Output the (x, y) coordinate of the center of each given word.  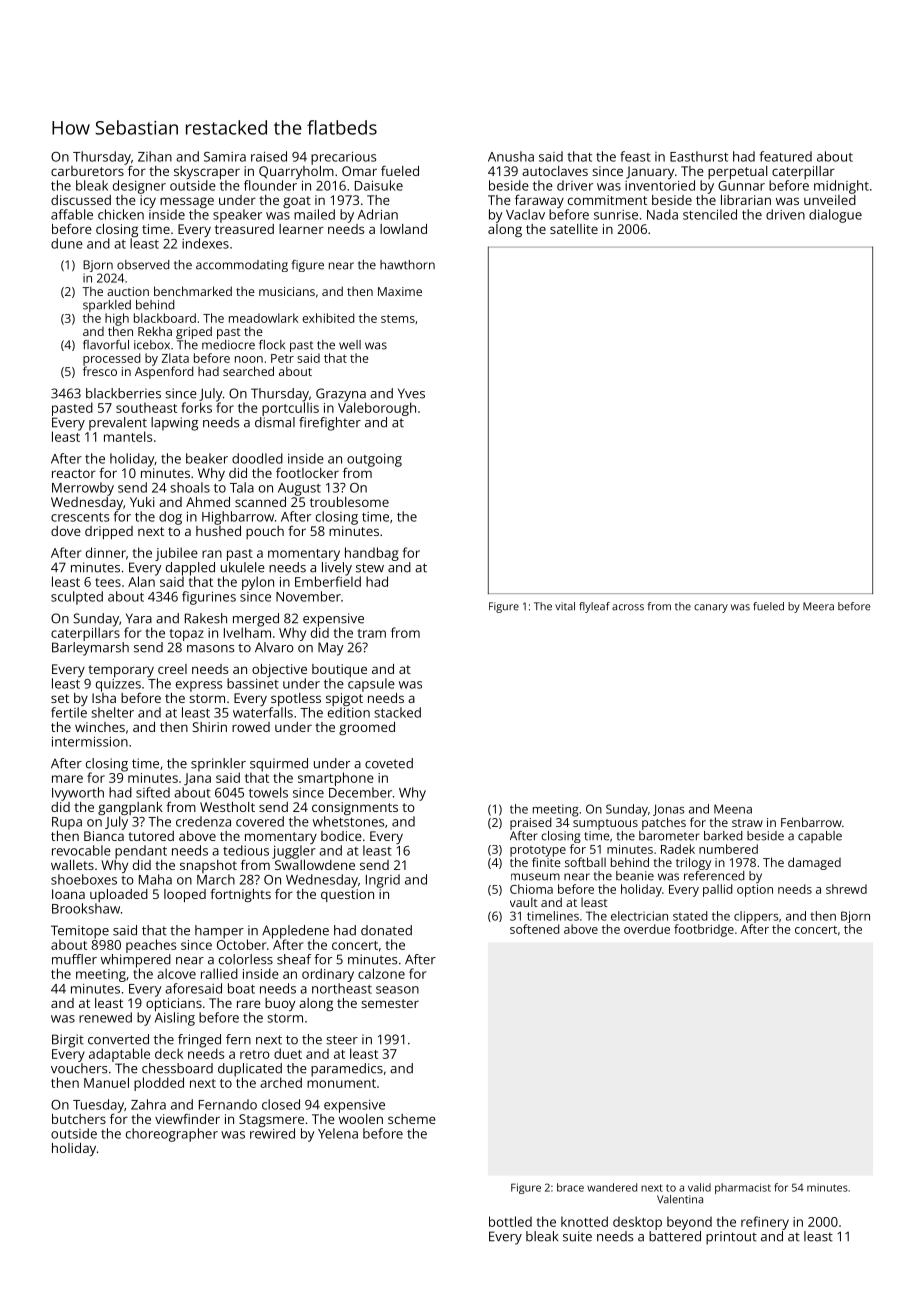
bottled (510, 1221)
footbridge (704, 930)
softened (535, 929)
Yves (411, 393)
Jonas (669, 810)
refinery (765, 1223)
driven (785, 214)
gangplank (130, 808)
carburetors (87, 171)
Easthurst (699, 156)
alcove (176, 973)
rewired (272, 1133)
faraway (539, 201)
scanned (260, 502)
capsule (371, 685)
